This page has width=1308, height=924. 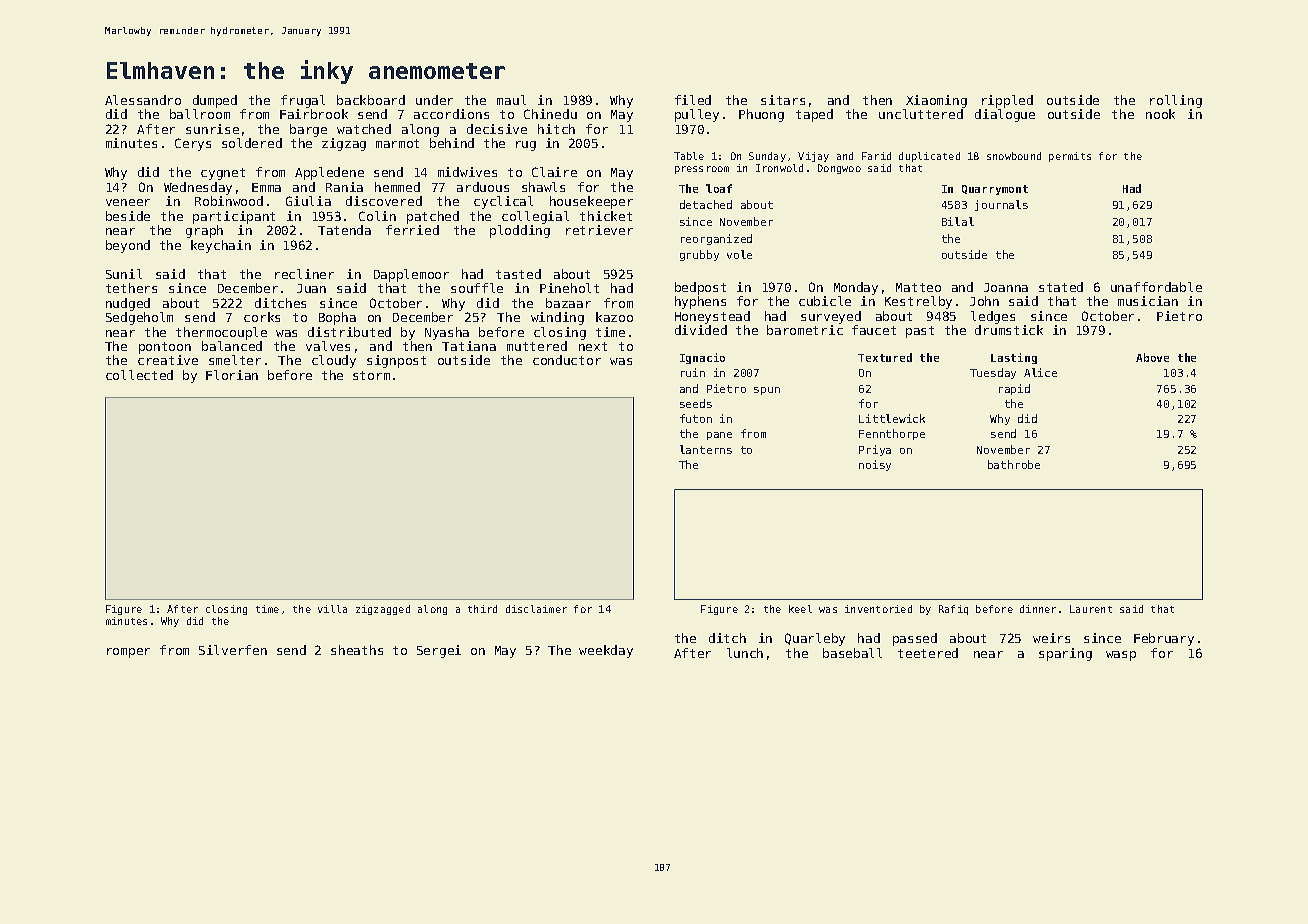 What do you see at coordinates (1014, 156) in the page?
I see `snowbound` at bounding box center [1014, 156].
